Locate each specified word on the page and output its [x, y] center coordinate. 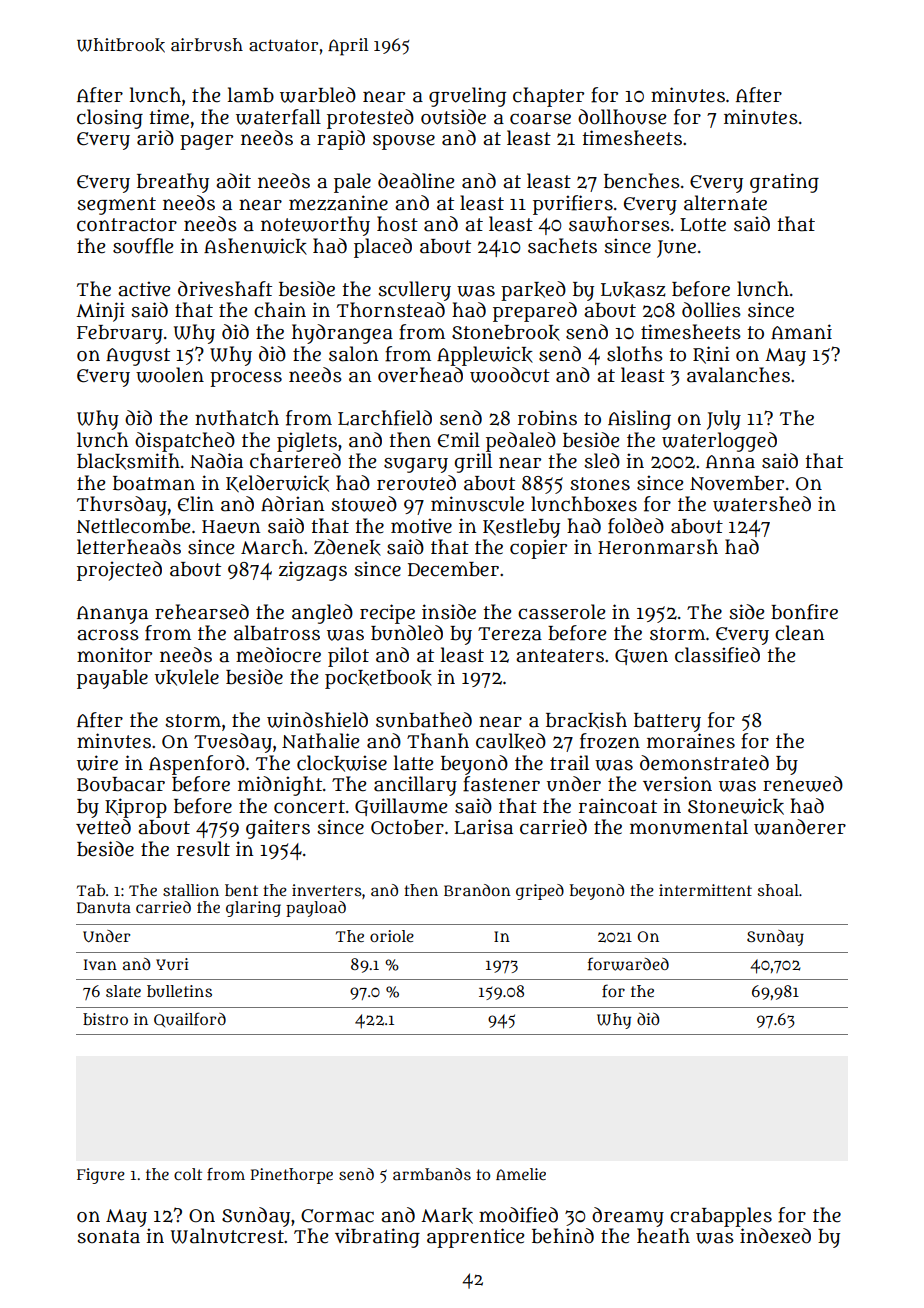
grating [784, 183]
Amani [801, 332]
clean [800, 633]
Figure [101, 1176]
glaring [253, 909]
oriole [392, 936]
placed [383, 248]
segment [117, 206]
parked [533, 291]
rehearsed [202, 612]
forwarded [628, 964]
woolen [170, 375]
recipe [387, 614]
